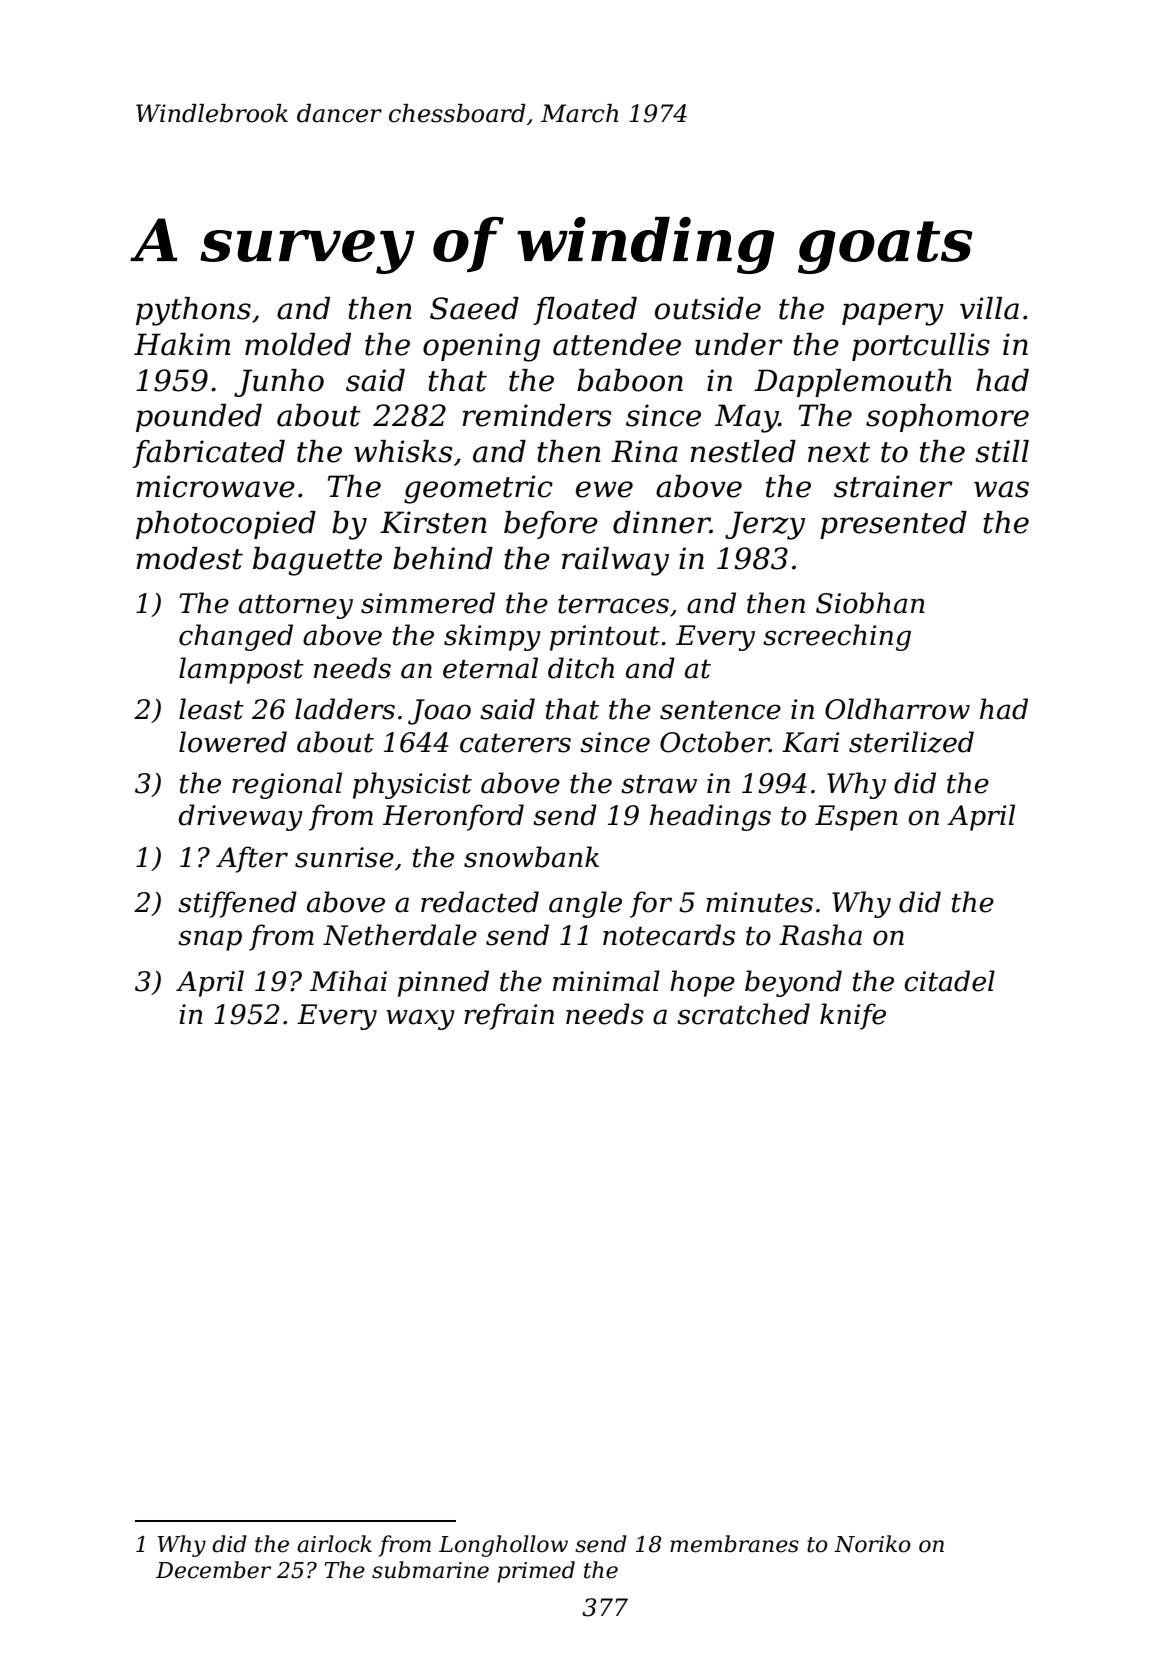  Describe the element at coordinates (348, 981) in the screenshot. I see `Mihai` at that location.
